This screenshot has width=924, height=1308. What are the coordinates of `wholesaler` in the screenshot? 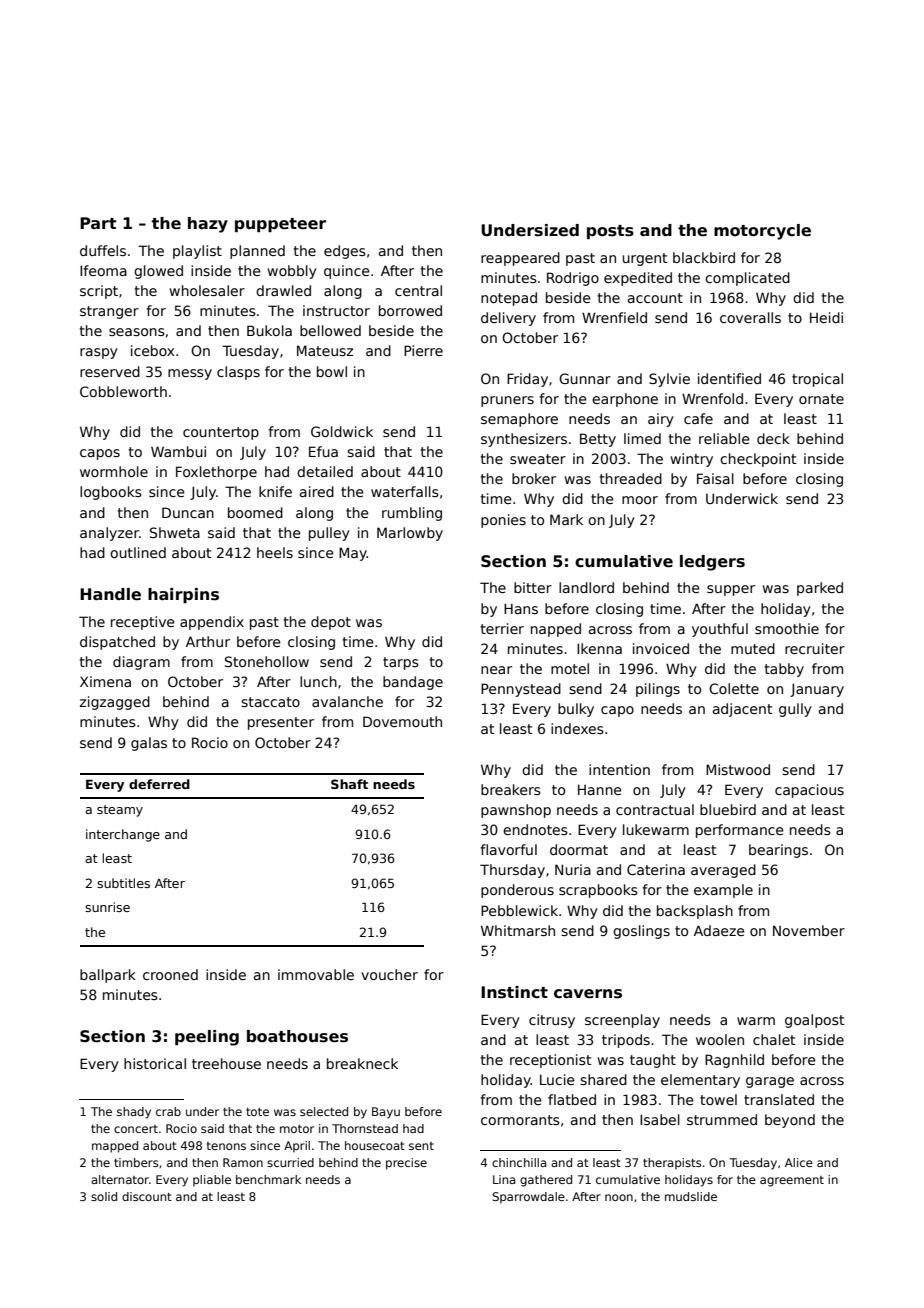 It's located at (207, 290).
